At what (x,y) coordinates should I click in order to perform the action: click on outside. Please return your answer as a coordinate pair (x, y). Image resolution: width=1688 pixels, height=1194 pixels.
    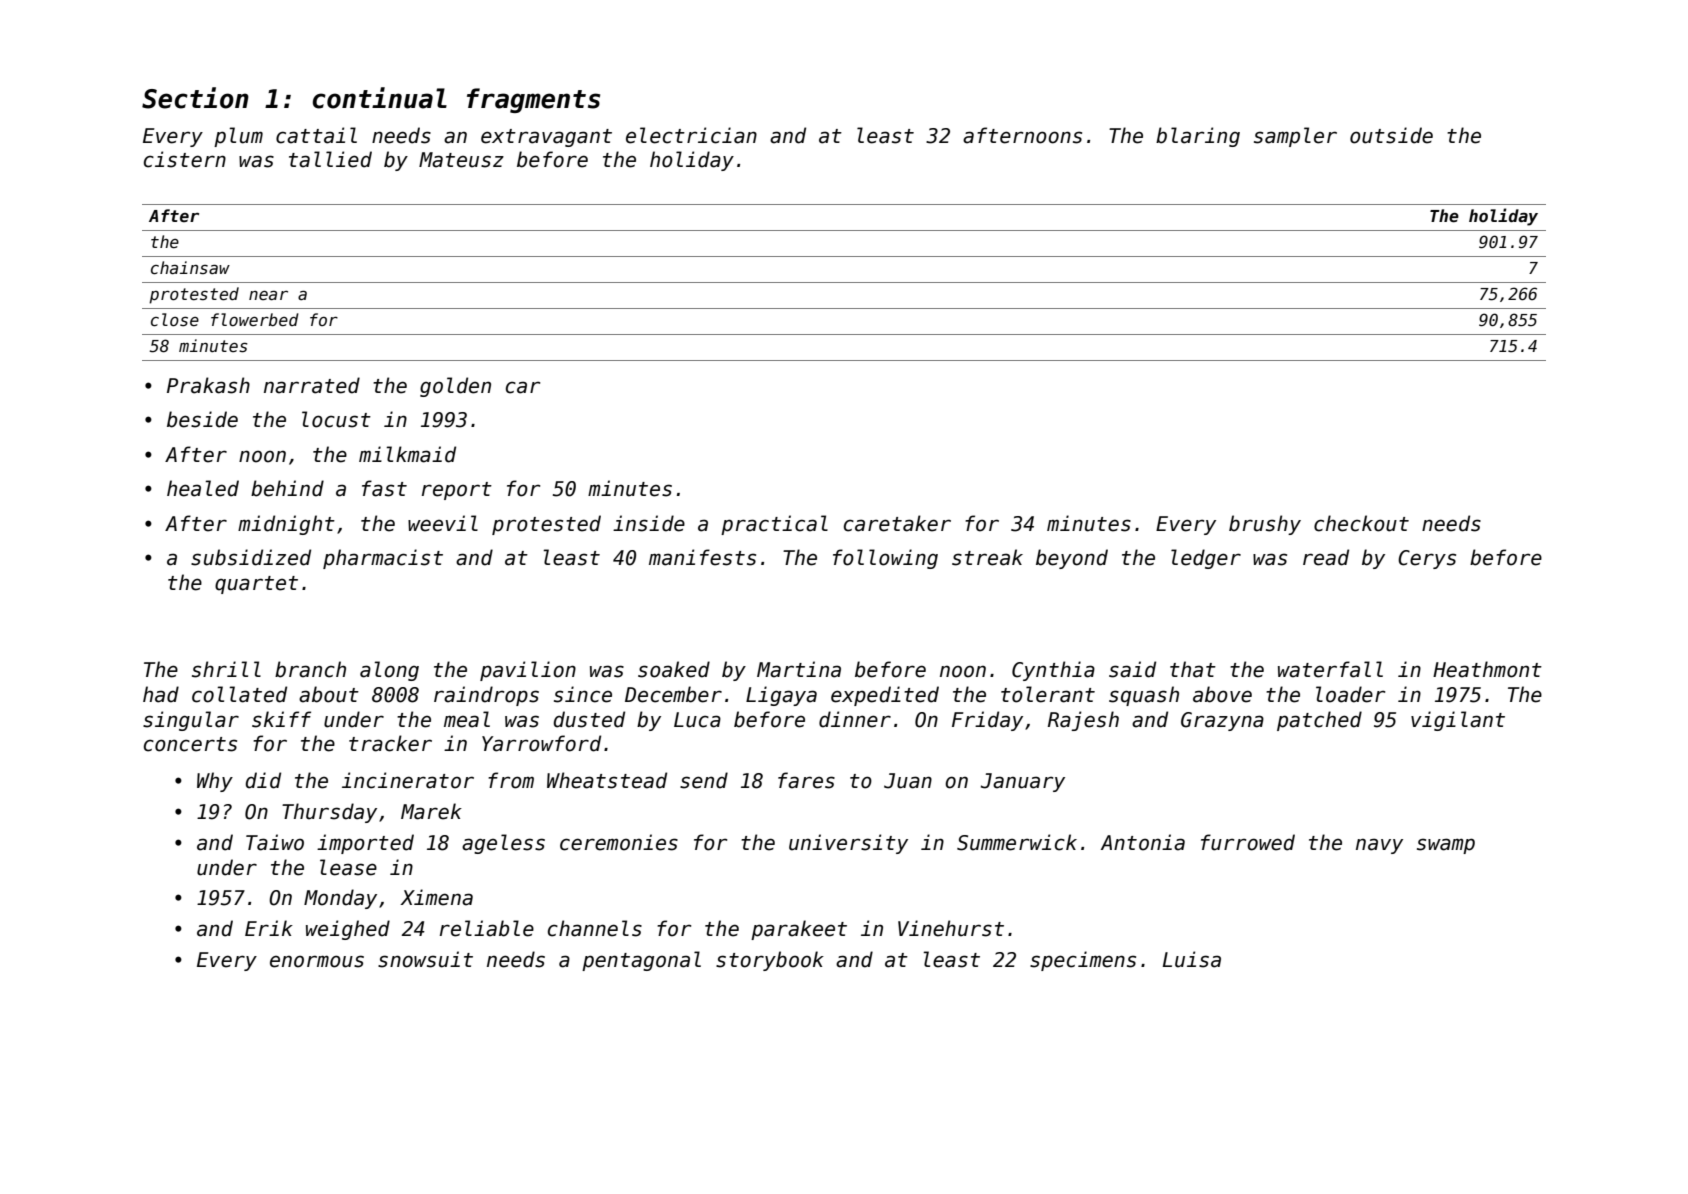
    Looking at the image, I should click on (1391, 135).
